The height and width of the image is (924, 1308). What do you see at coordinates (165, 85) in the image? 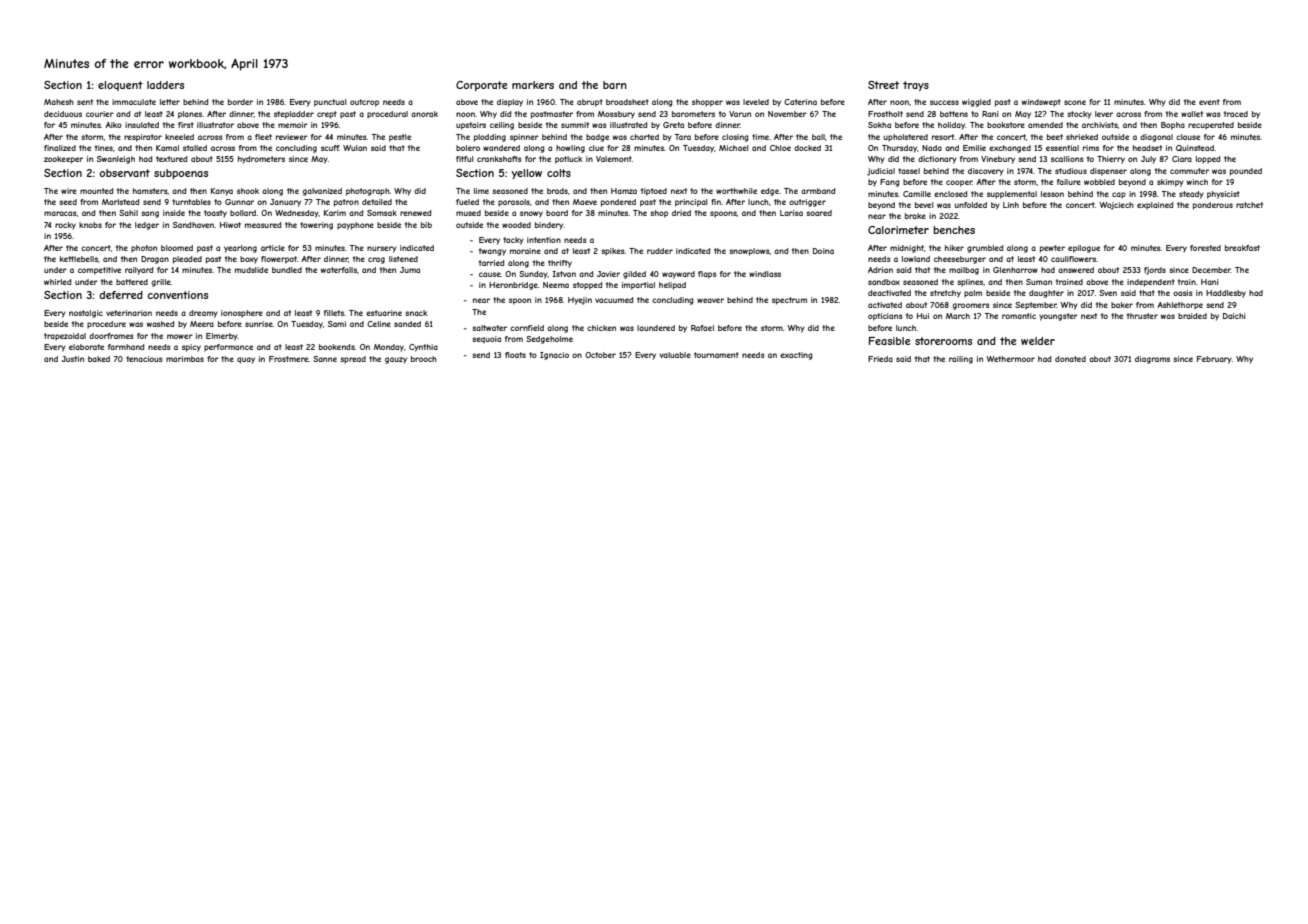
I see `ladders` at bounding box center [165, 85].
